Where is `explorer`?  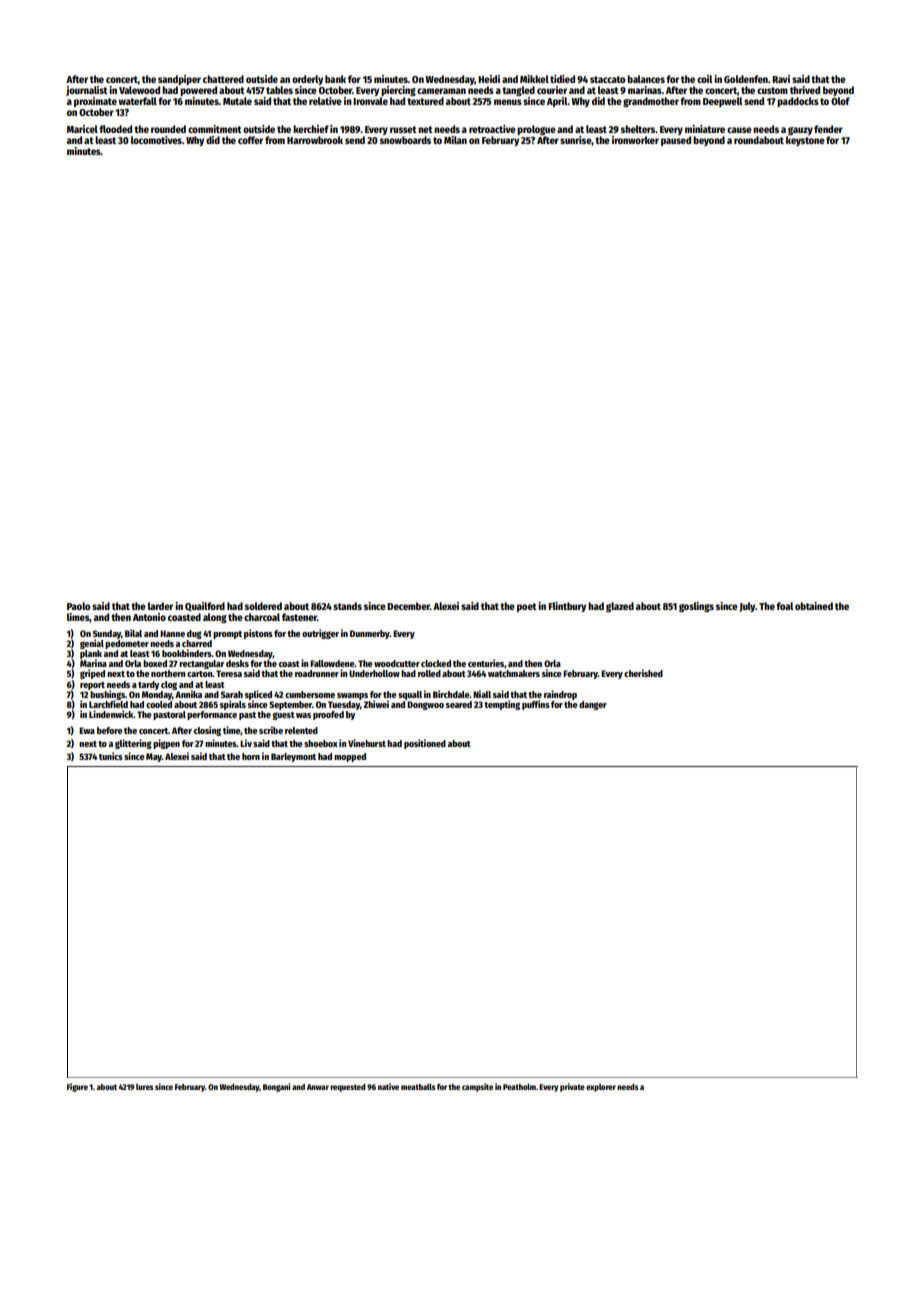 explorer is located at coordinates (601, 1088).
